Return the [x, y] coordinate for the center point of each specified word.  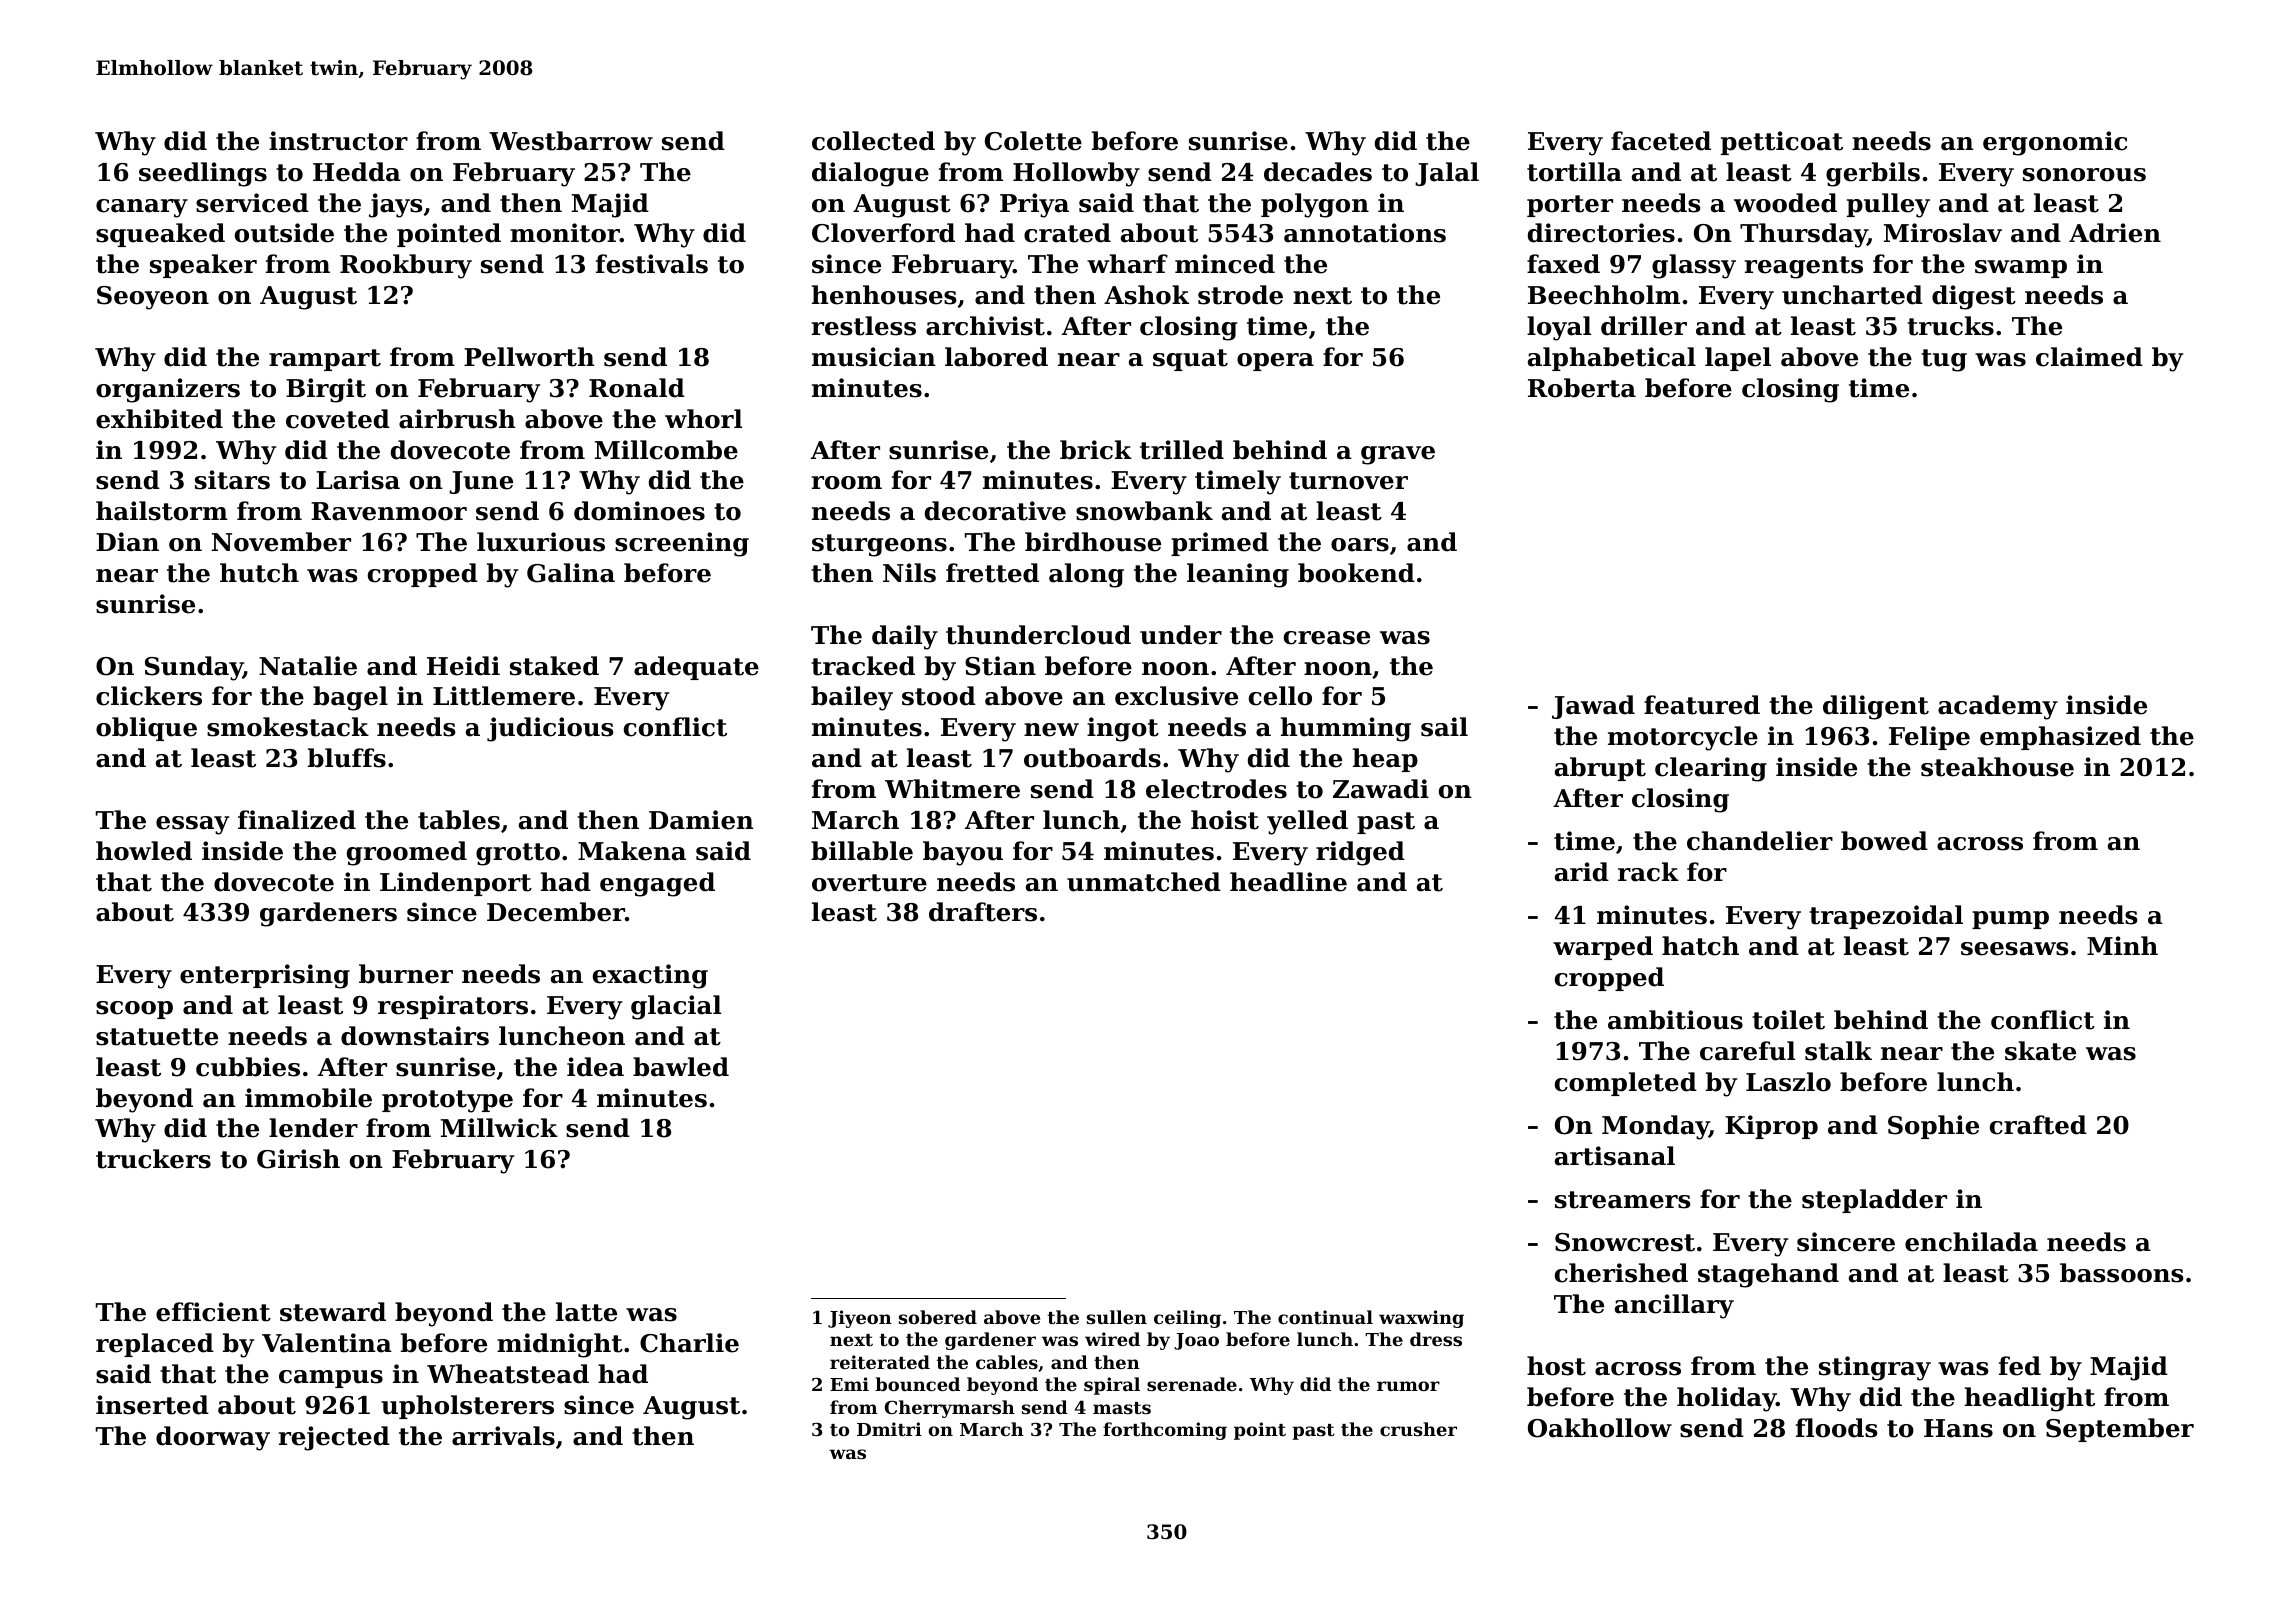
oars [1360, 545]
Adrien [2115, 233]
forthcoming [1165, 1431]
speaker [203, 266]
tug [1944, 360]
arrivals [503, 1436]
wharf [1127, 264]
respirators [453, 1007]
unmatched [1144, 882]
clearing [1711, 769]
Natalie [308, 666]
